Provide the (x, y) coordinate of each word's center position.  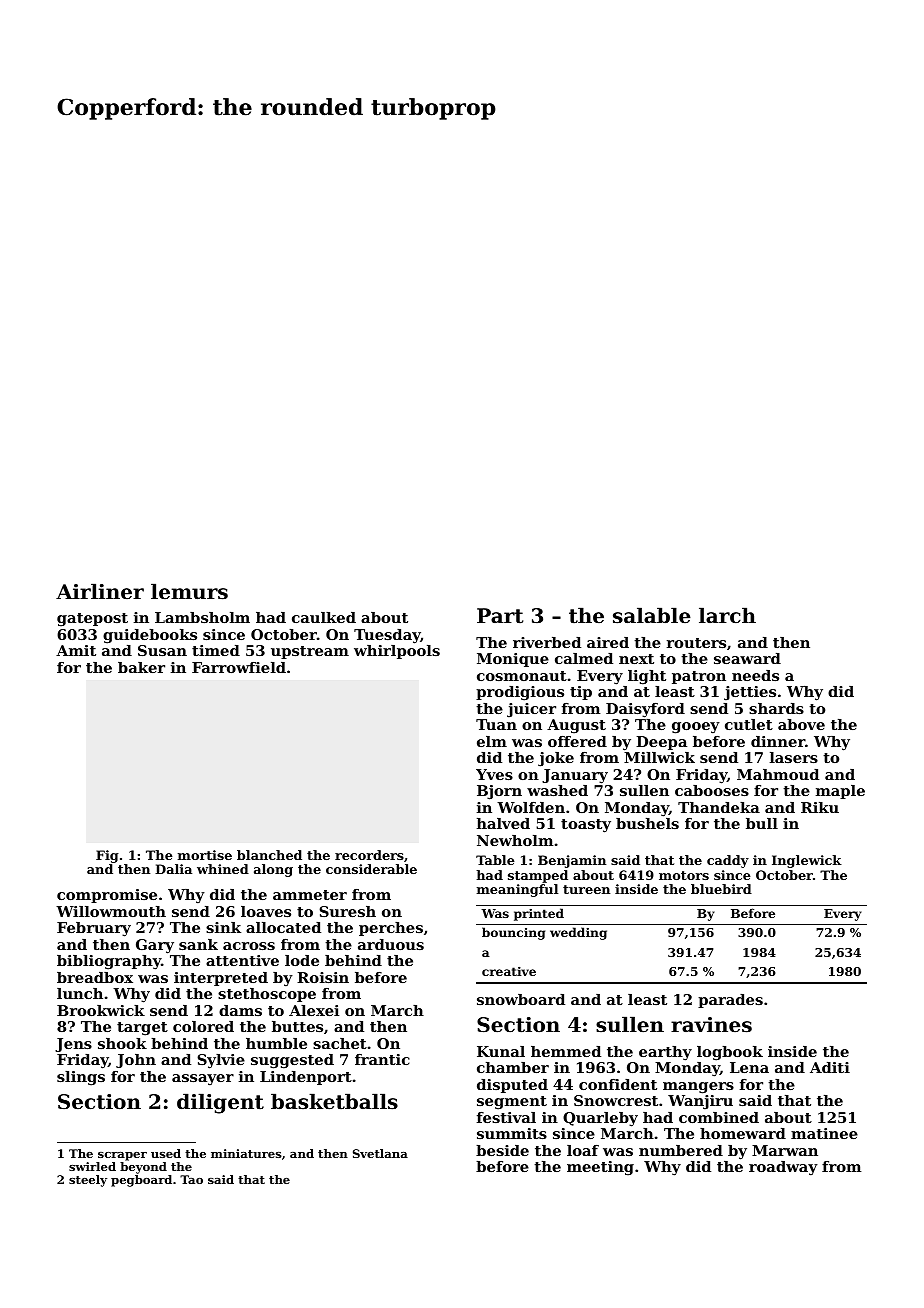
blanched (269, 855)
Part (500, 616)
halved (503, 823)
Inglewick (807, 861)
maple (840, 792)
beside (502, 1150)
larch (727, 615)
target (142, 1029)
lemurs (189, 591)
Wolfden (531, 807)
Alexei (314, 1010)
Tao (191, 1179)
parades (730, 1001)
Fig (107, 856)
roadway (783, 1168)
